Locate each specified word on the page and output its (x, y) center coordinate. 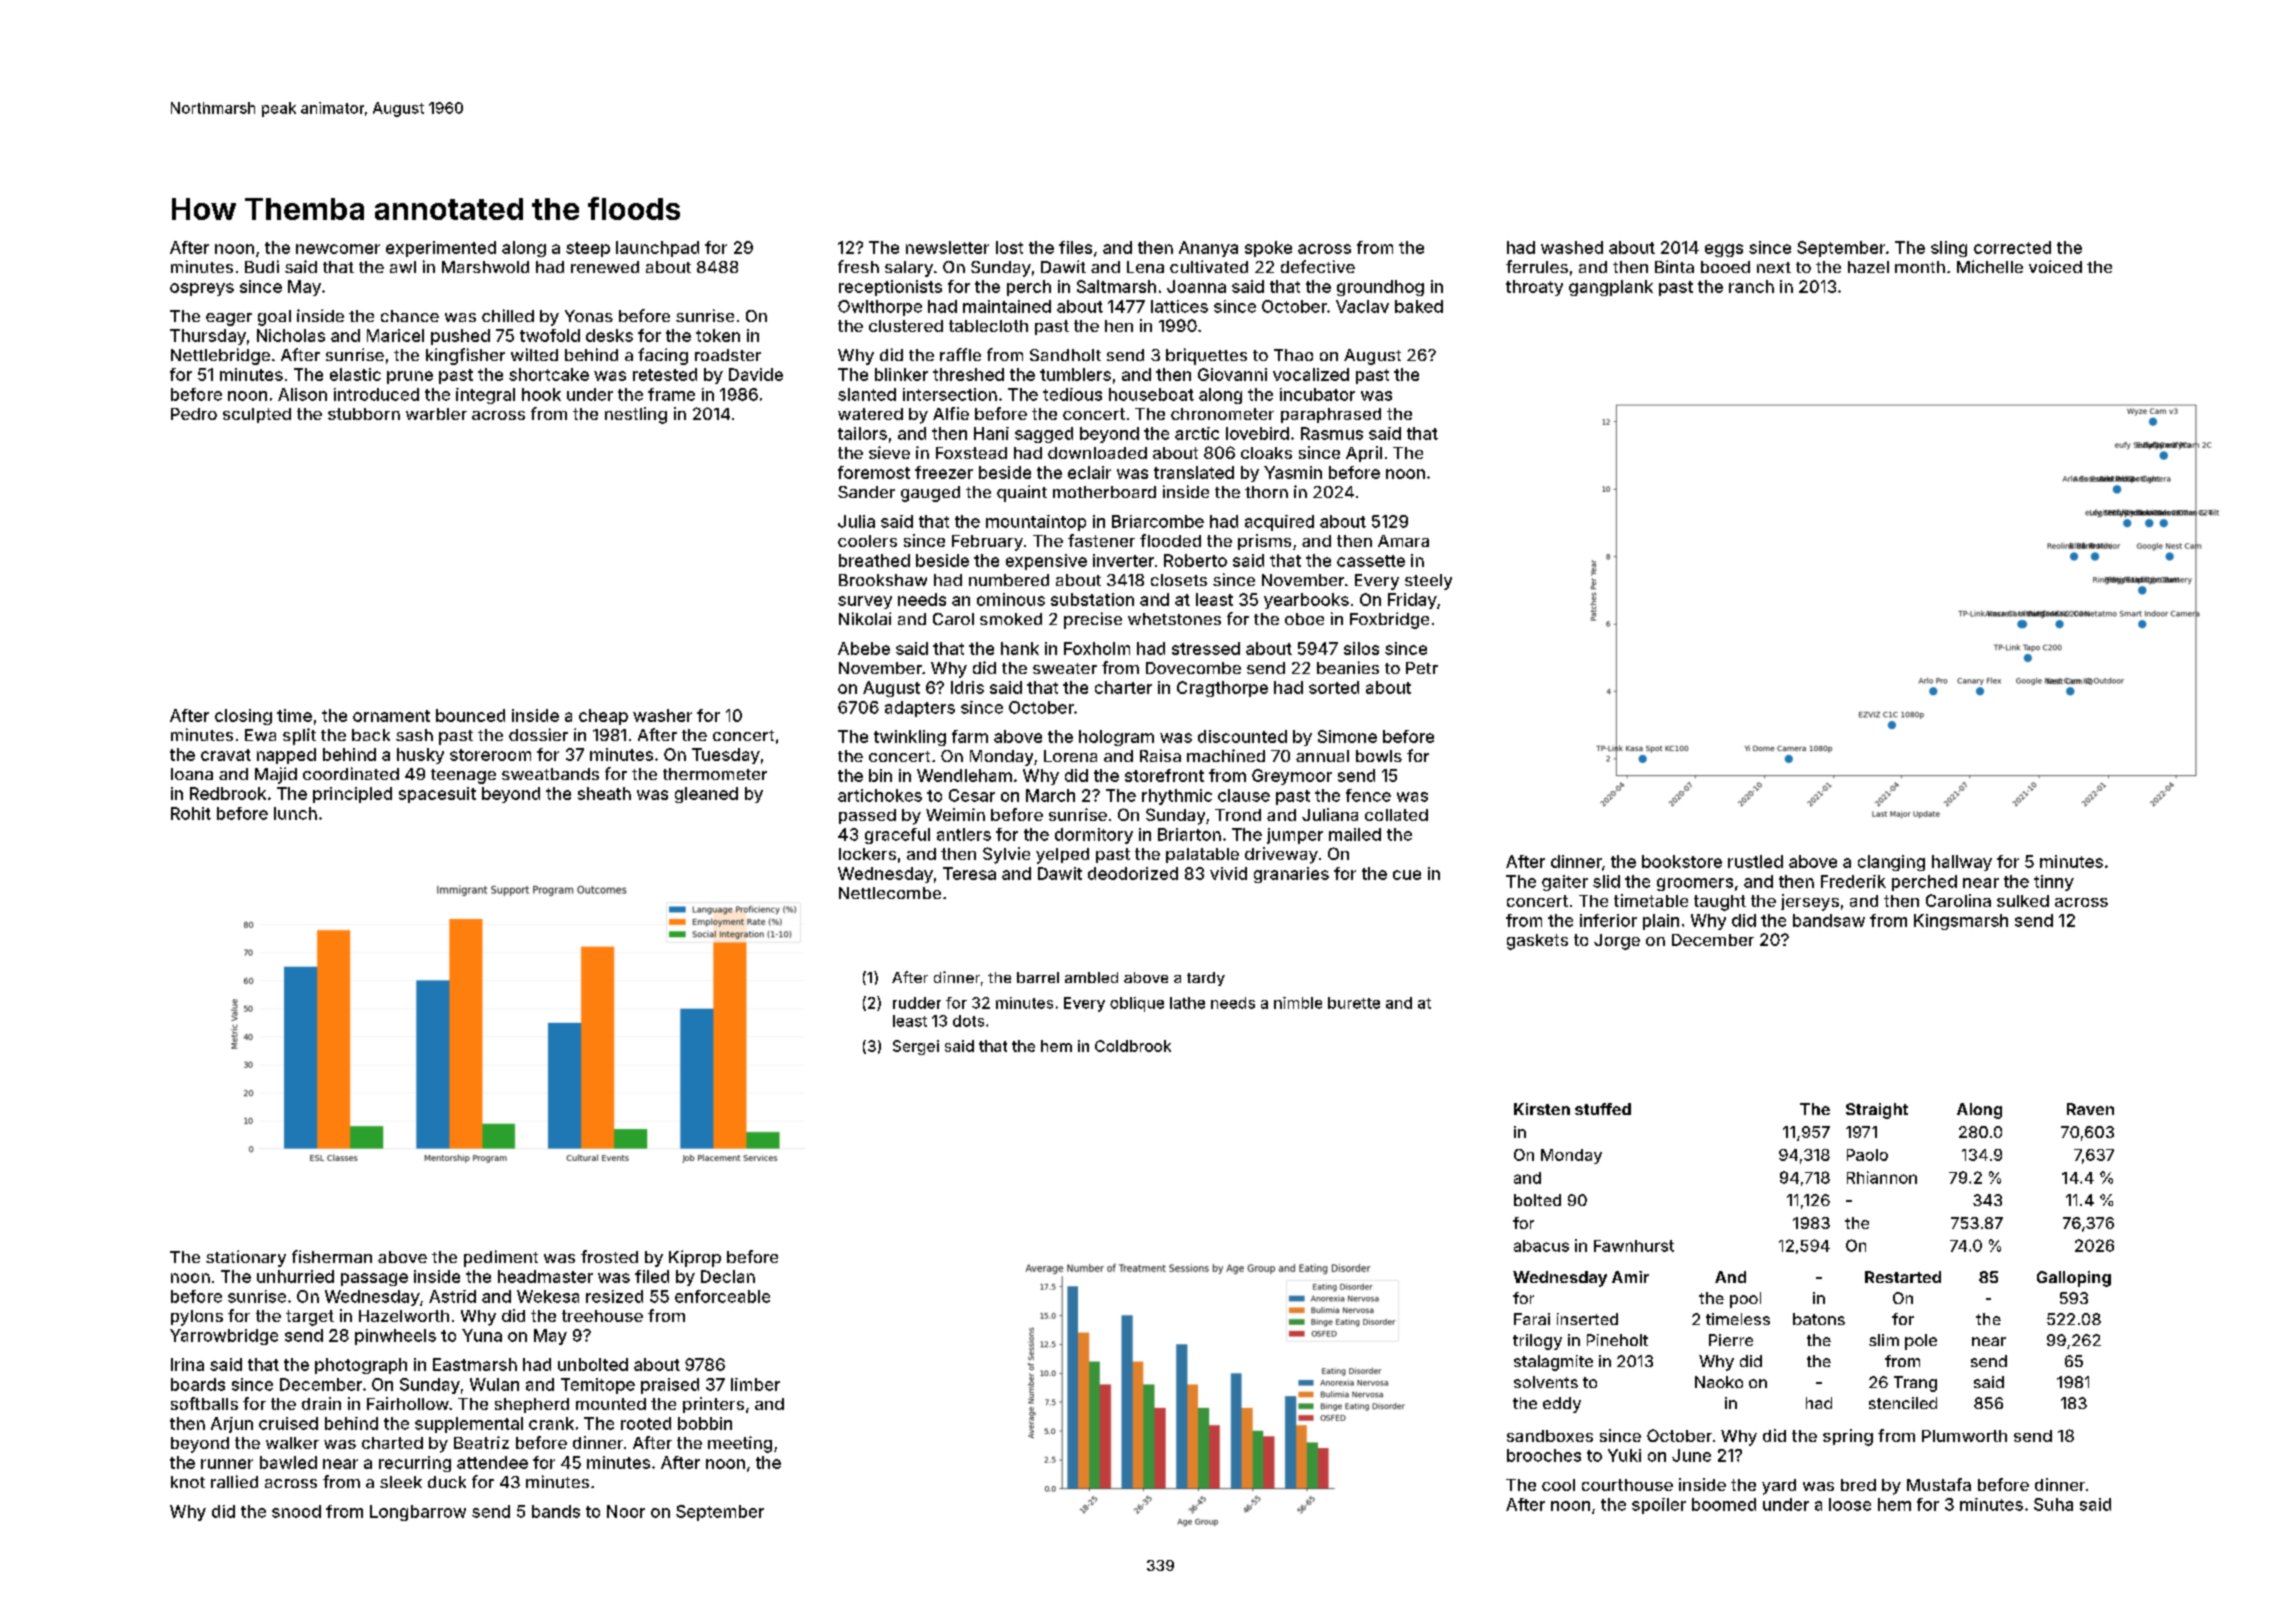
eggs (1724, 250)
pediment (501, 1258)
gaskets (1537, 942)
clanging (1891, 863)
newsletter (947, 247)
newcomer (338, 249)
